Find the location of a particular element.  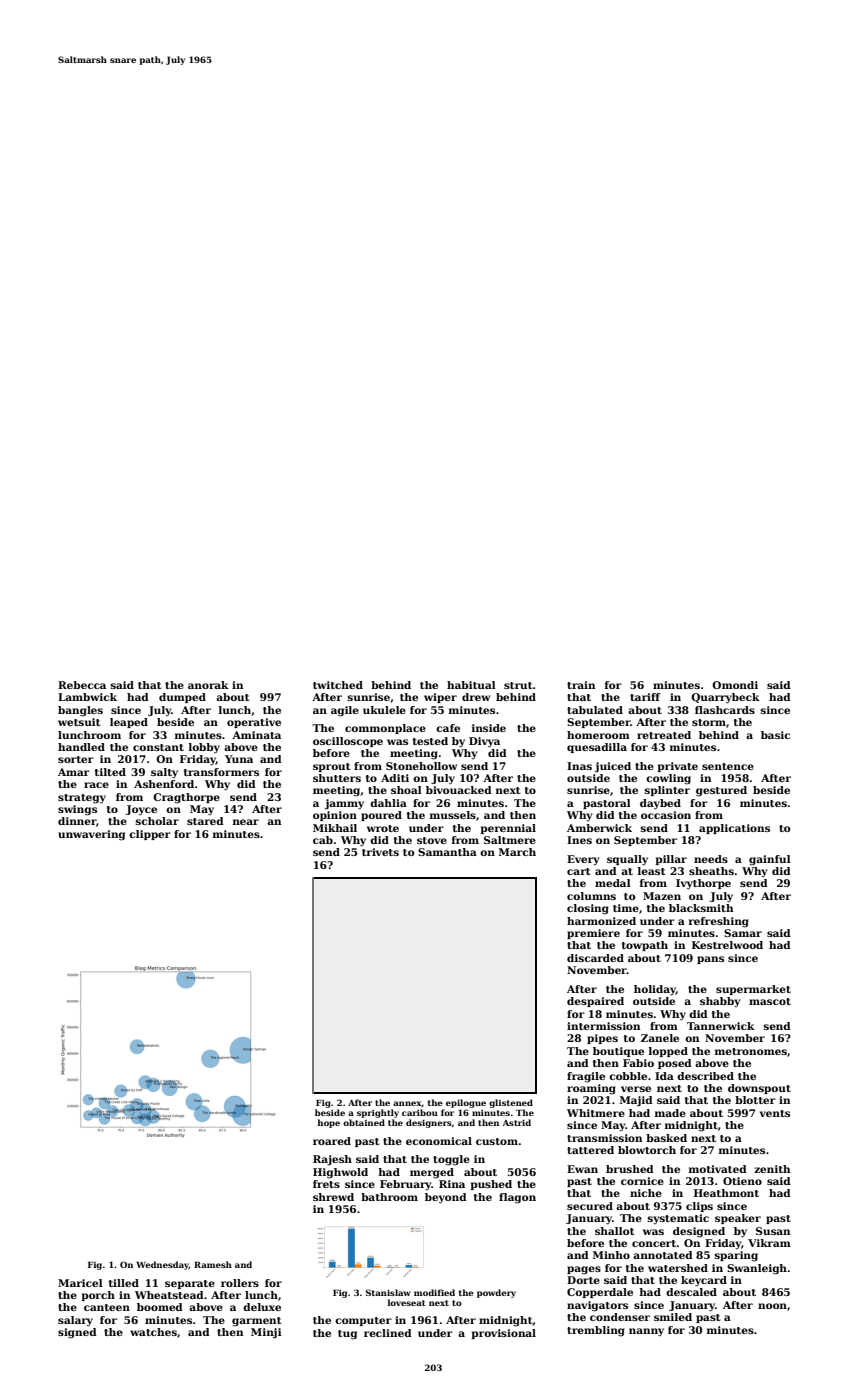

Majid is located at coordinates (636, 1101).
